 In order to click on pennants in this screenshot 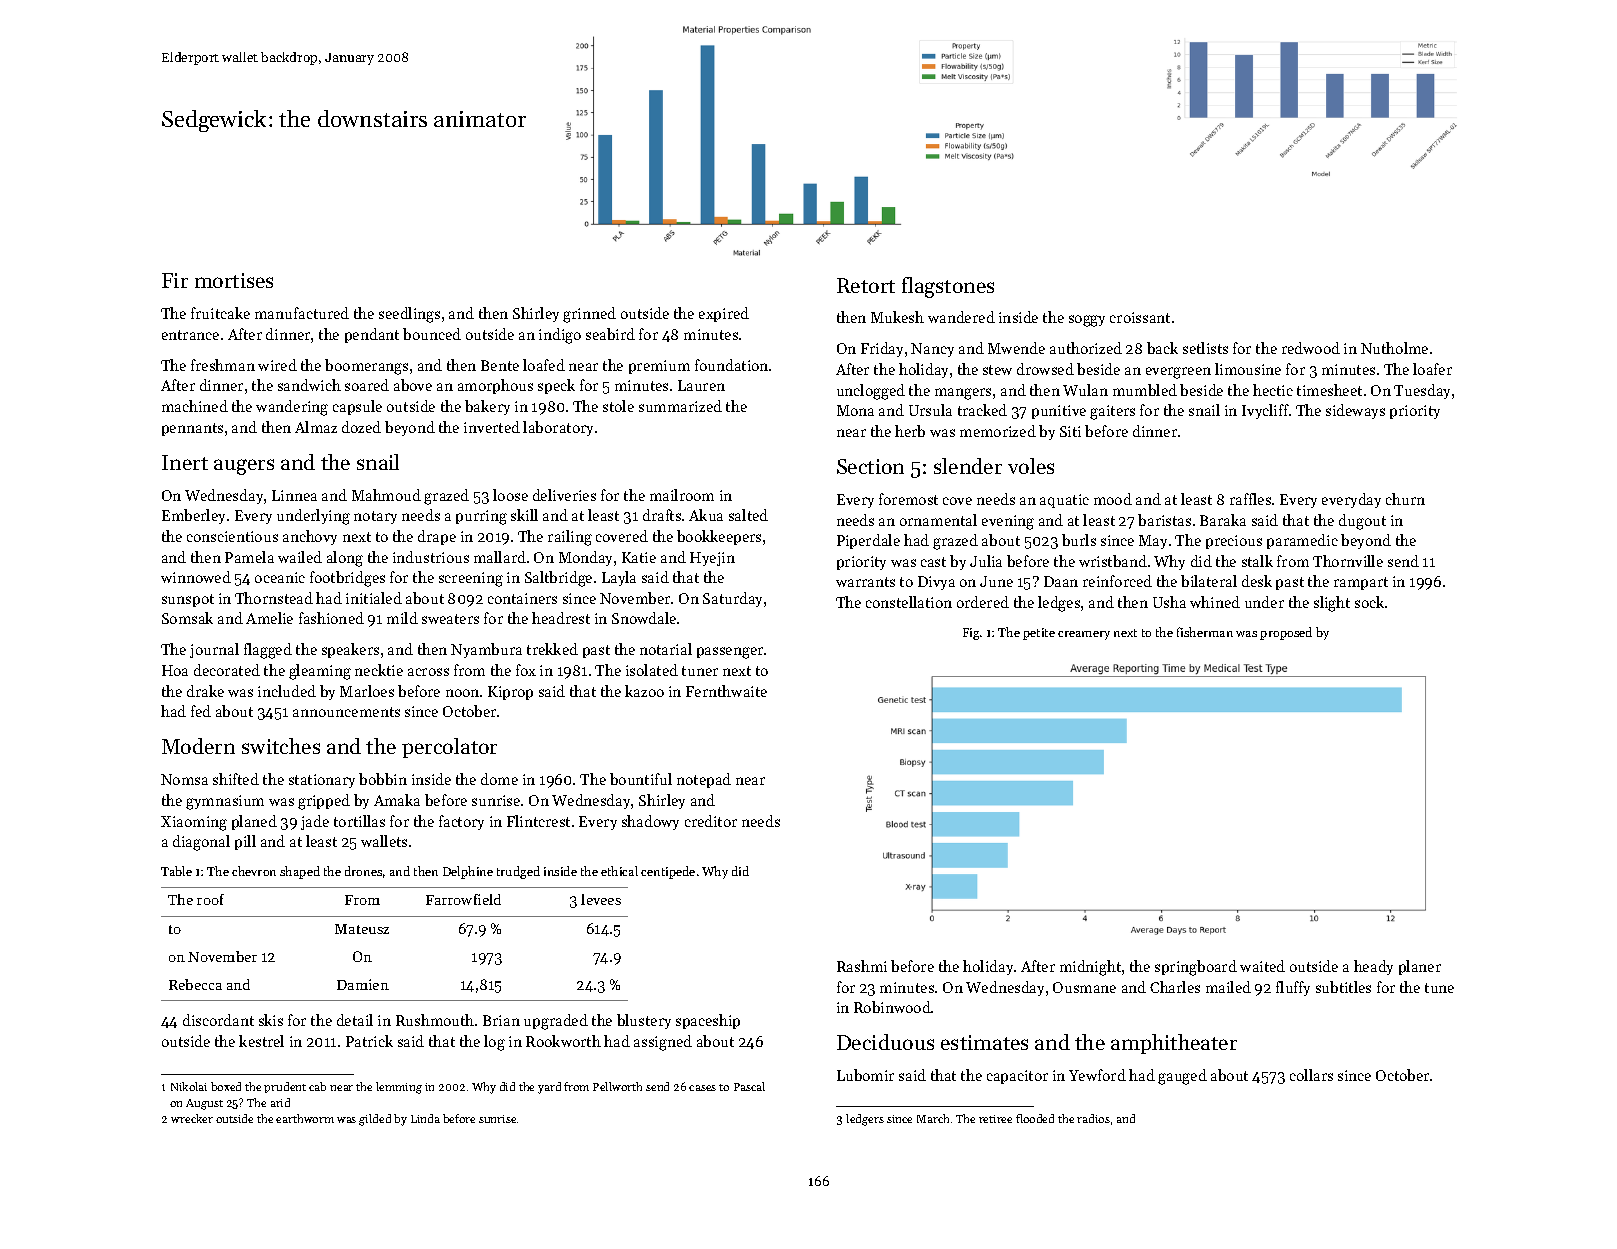, I will do `click(192, 429)`.
